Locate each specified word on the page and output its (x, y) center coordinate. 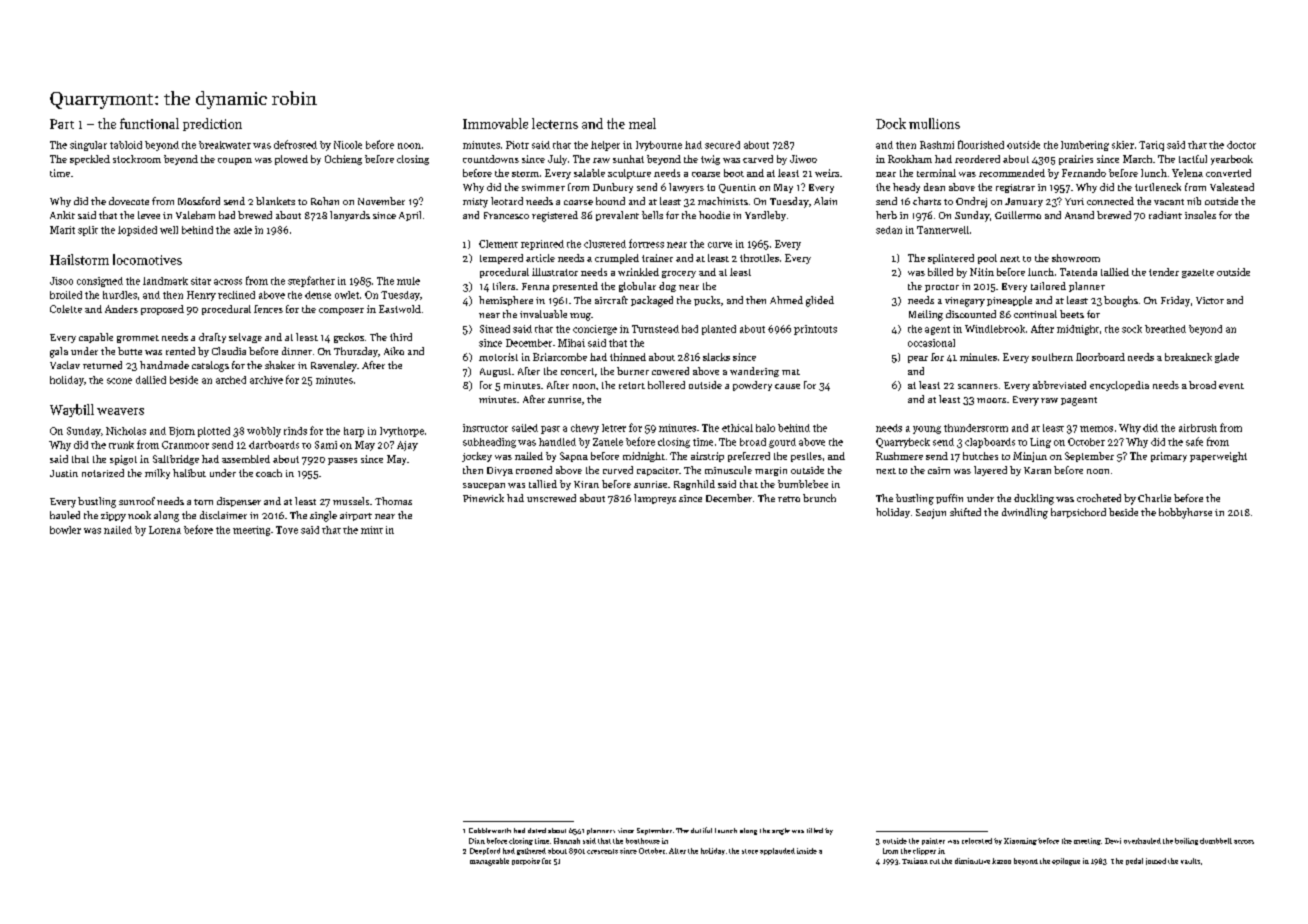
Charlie (1154, 498)
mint (372, 530)
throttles (759, 258)
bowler (65, 530)
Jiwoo (803, 159)
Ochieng (343, 160)
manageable (489, 862)
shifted (965, 512)
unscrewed (551, 498)
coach (269, 473)
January (1024, 202)
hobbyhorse (1185, 513)
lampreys (655, 499)
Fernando (1084, 173)
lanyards (350, 216)
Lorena (165, 530)
